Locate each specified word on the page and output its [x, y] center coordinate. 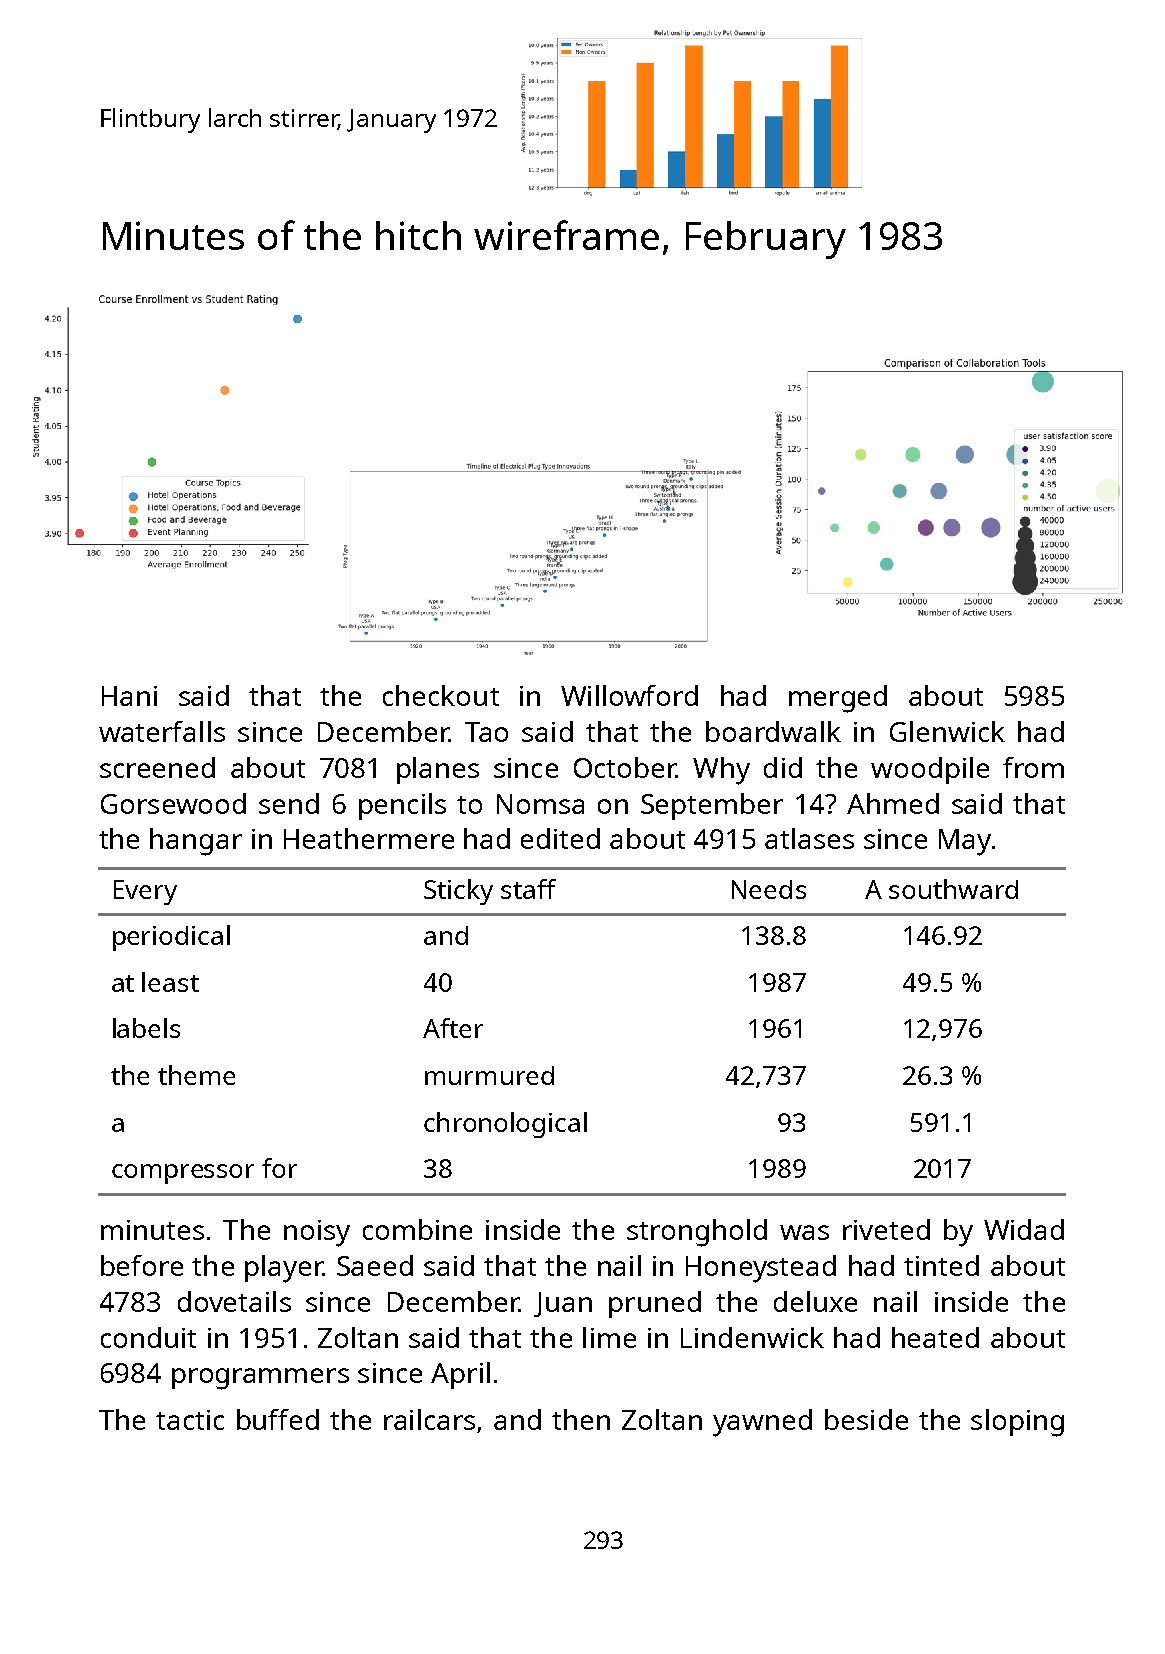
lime [609, 1337]
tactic [190, 1420]
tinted [941, 1265]
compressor [183, 1174]
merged [838, 699]
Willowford [629, 695]
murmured [489, 1075]
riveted [886, 1229]
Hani [129, 696]
